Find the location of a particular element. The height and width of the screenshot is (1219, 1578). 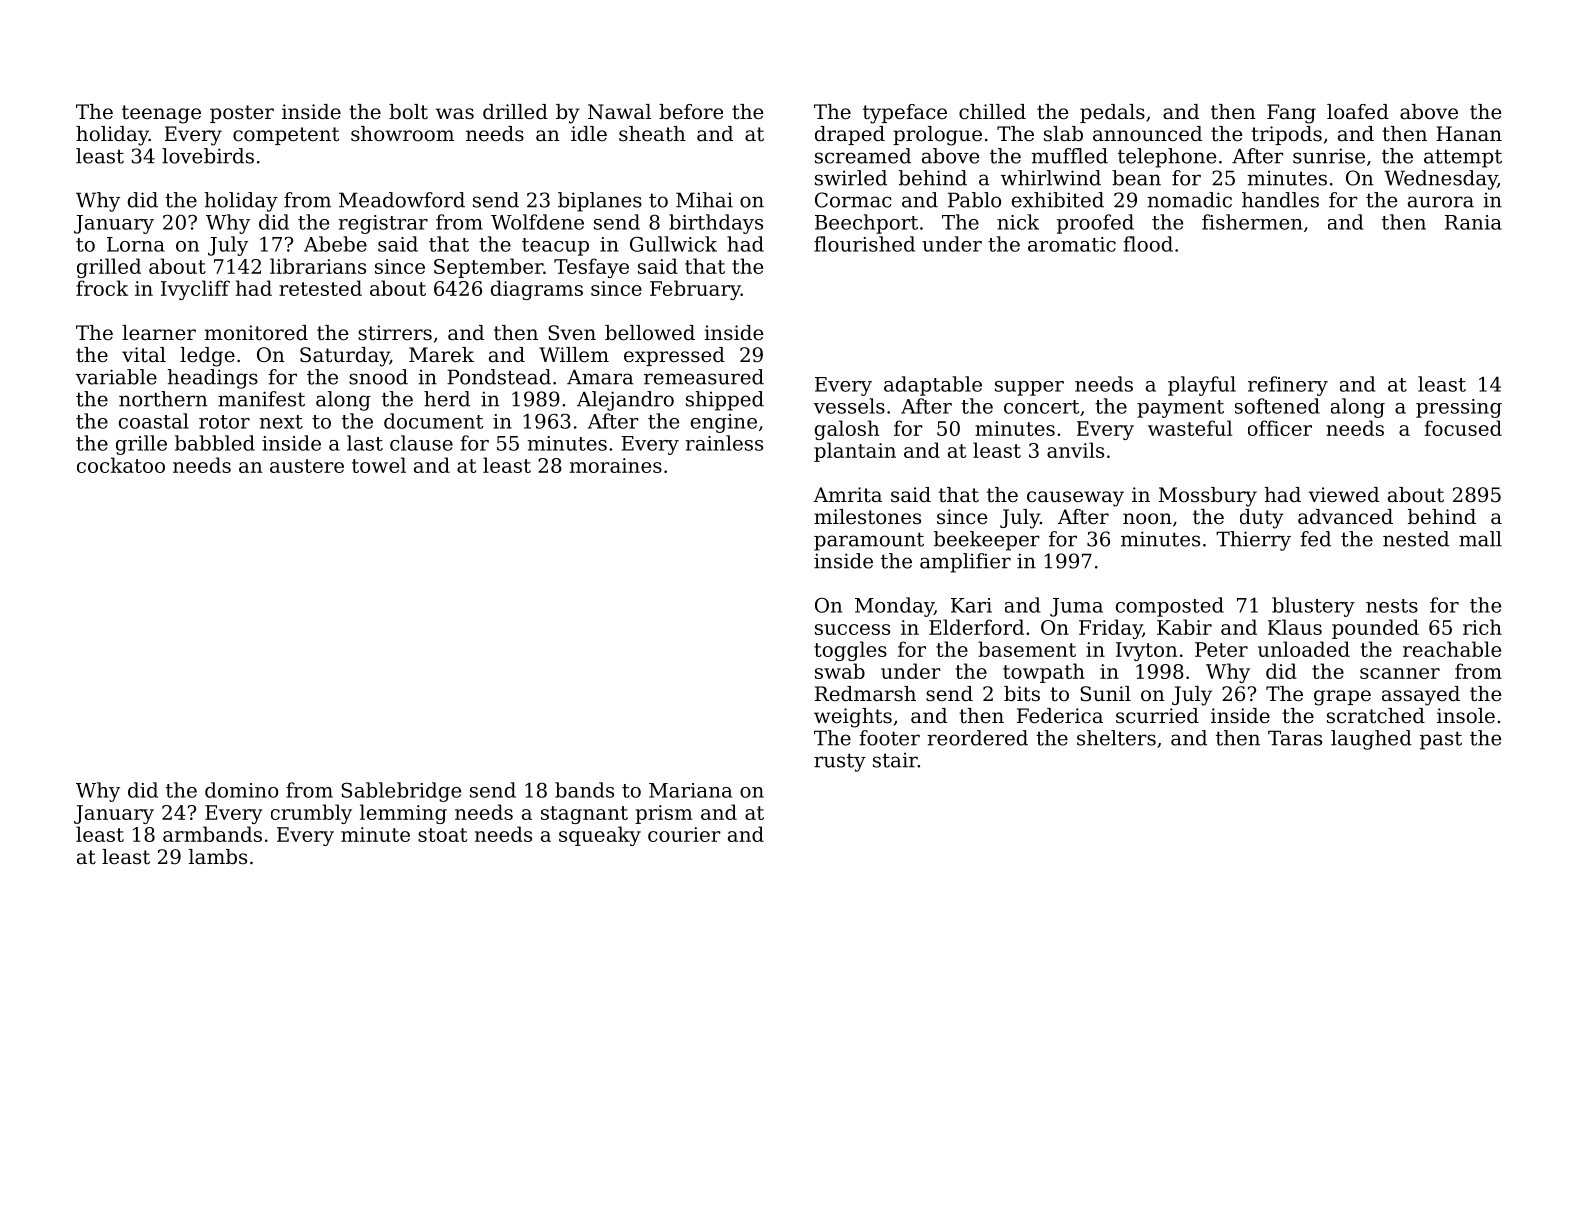

expressed is located at coordinates (674, 356).
